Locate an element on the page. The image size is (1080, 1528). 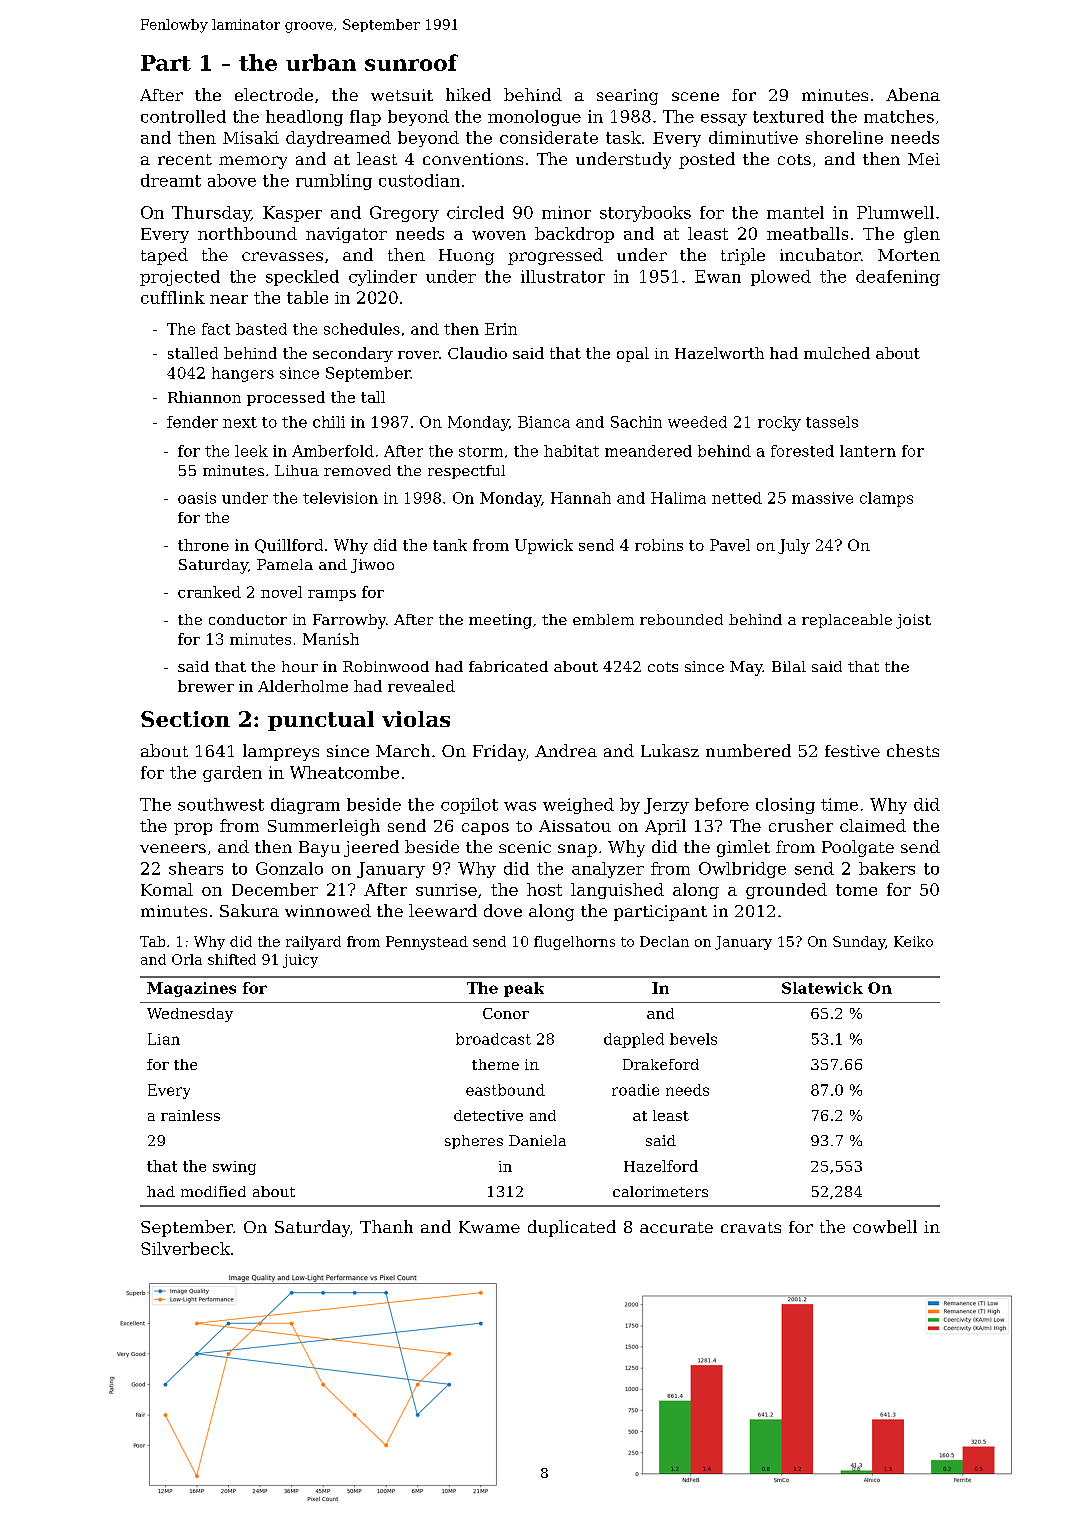
Silverbeck is located at coordinates (185, 1248).
